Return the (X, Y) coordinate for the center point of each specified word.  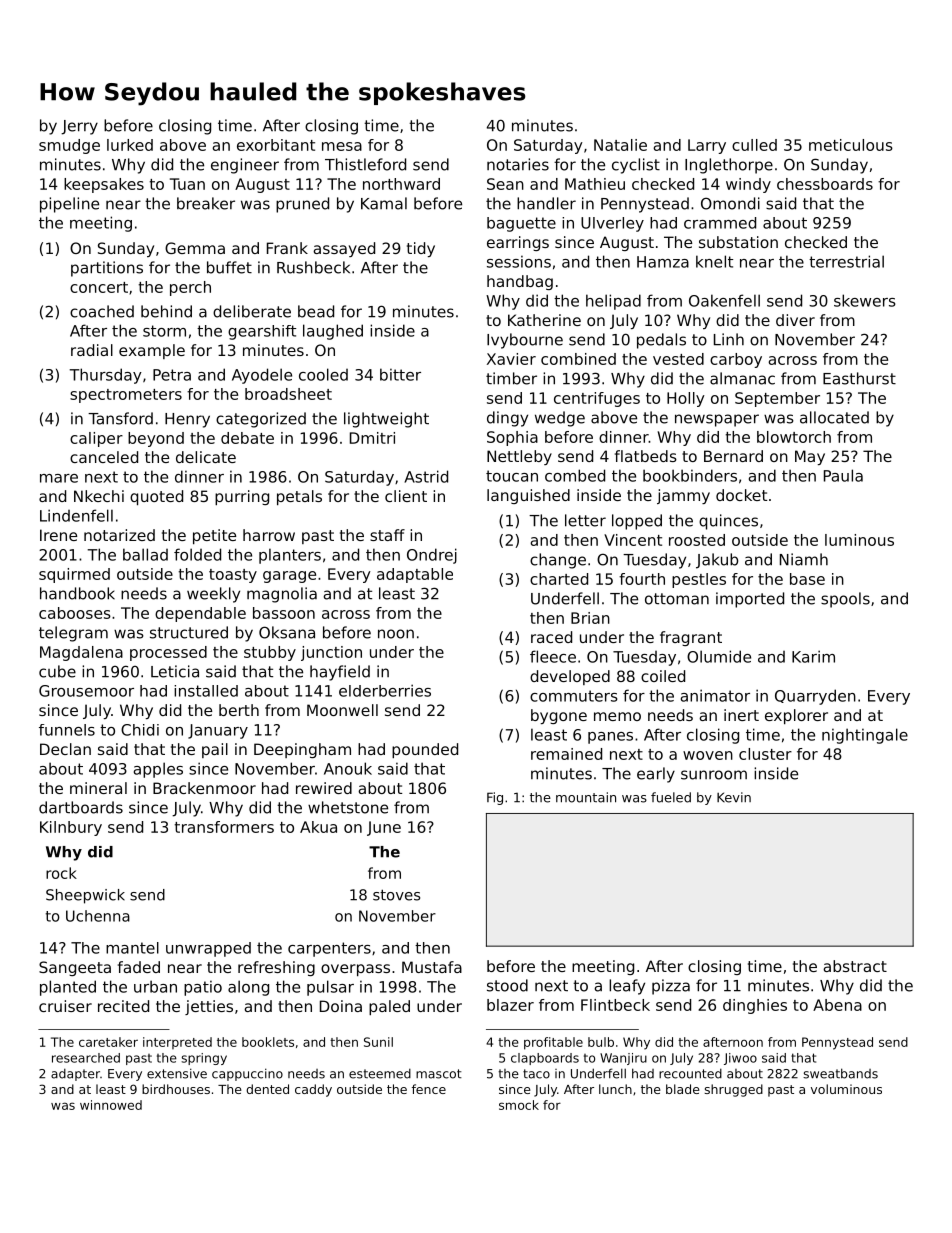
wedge (560, 419)
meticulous (851, 145)
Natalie (620, 145)
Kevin (734, 797)
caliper (96, 439)
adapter (75, 1074)
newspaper (717, 420)
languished (528, 496)
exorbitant (276, 145)
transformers (224, 827)
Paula (843, 475)
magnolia (282, 595)
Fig (495, 798)
